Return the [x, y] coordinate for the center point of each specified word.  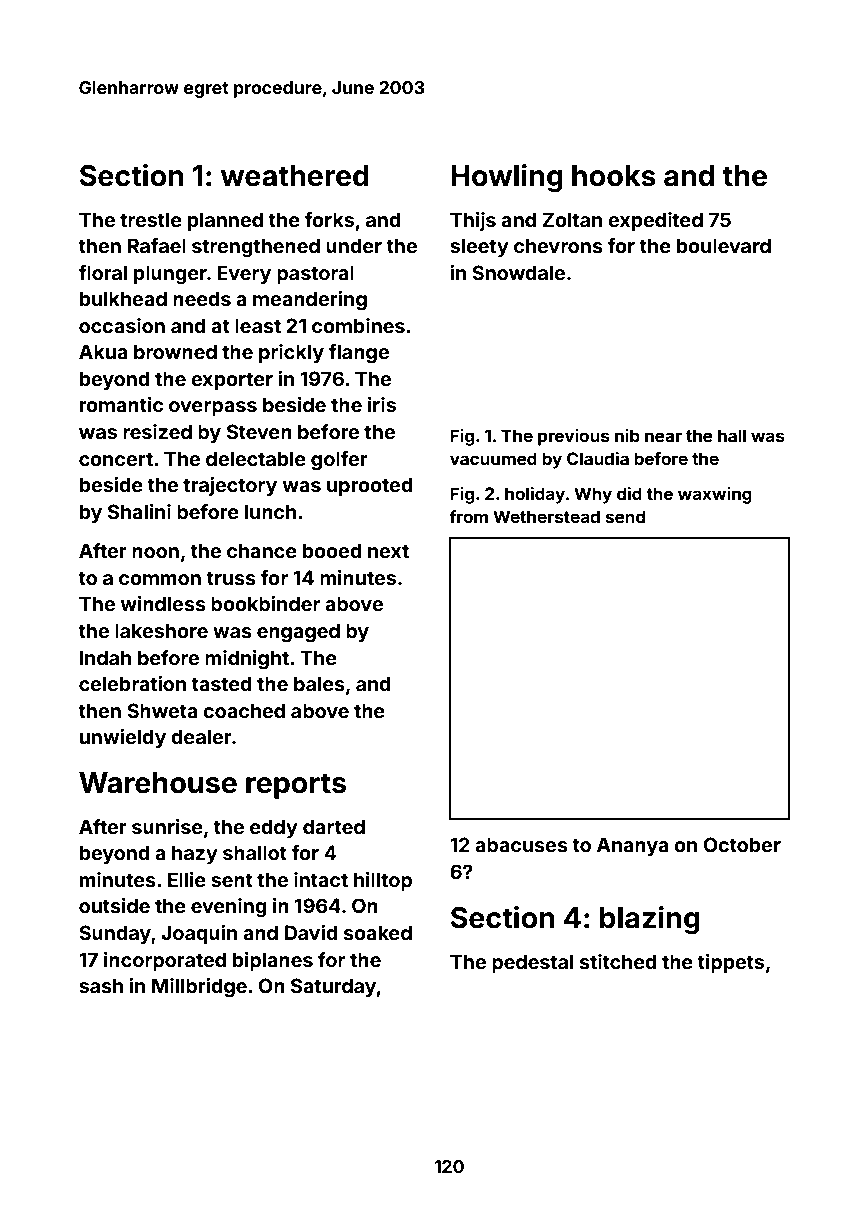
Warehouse [158, 783]
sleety [479, 247]
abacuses [521, 844]
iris [382, 404]
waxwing [715, 495]
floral [103, 272]
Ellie [187, 879]
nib [627, 435]
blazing [650, 920]
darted [334, 826]
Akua [103, 351]
